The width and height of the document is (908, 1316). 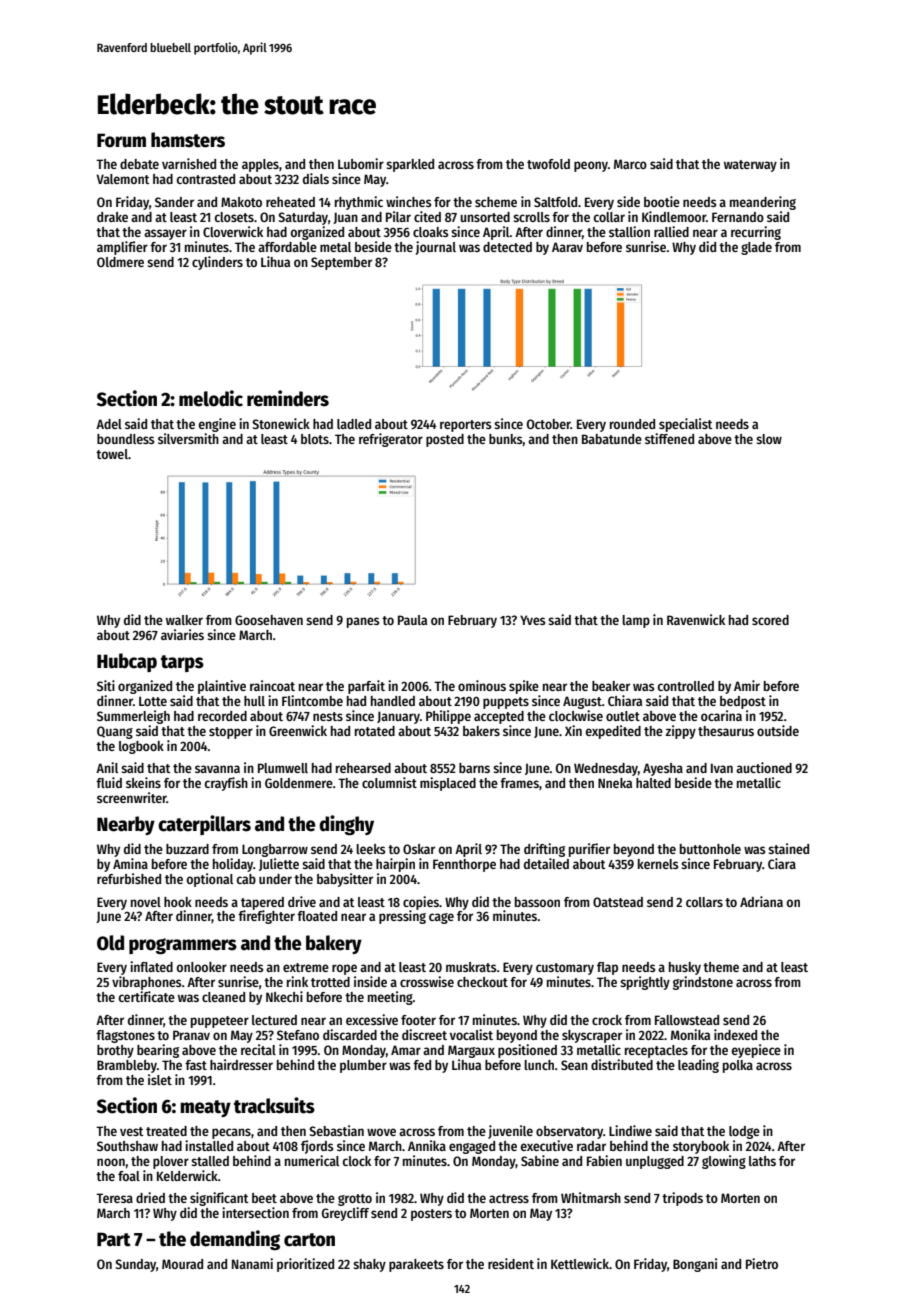 I want to click on ladled, so click(x=354, y=424).
